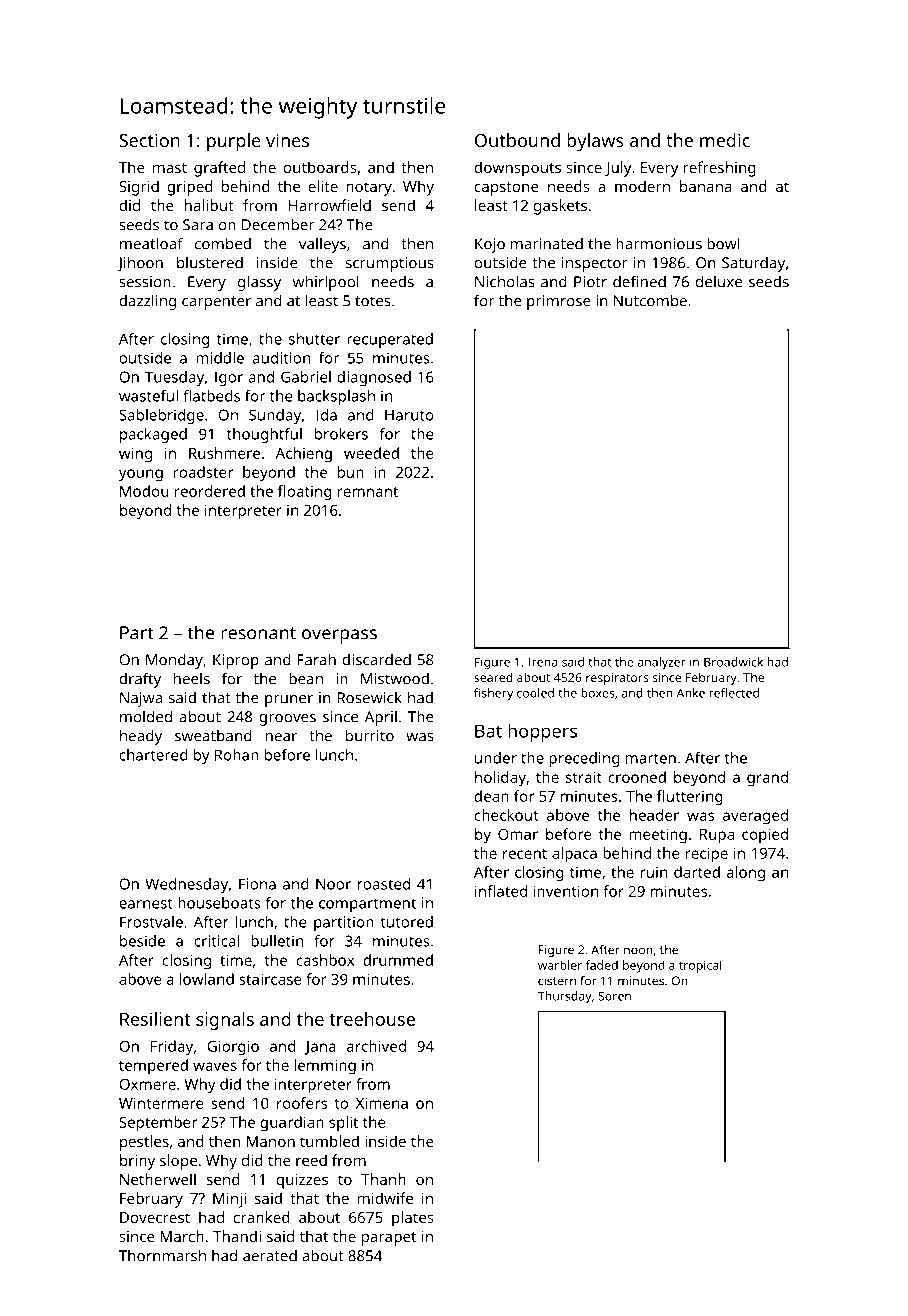  I want to click on July, so click(618, 169).
